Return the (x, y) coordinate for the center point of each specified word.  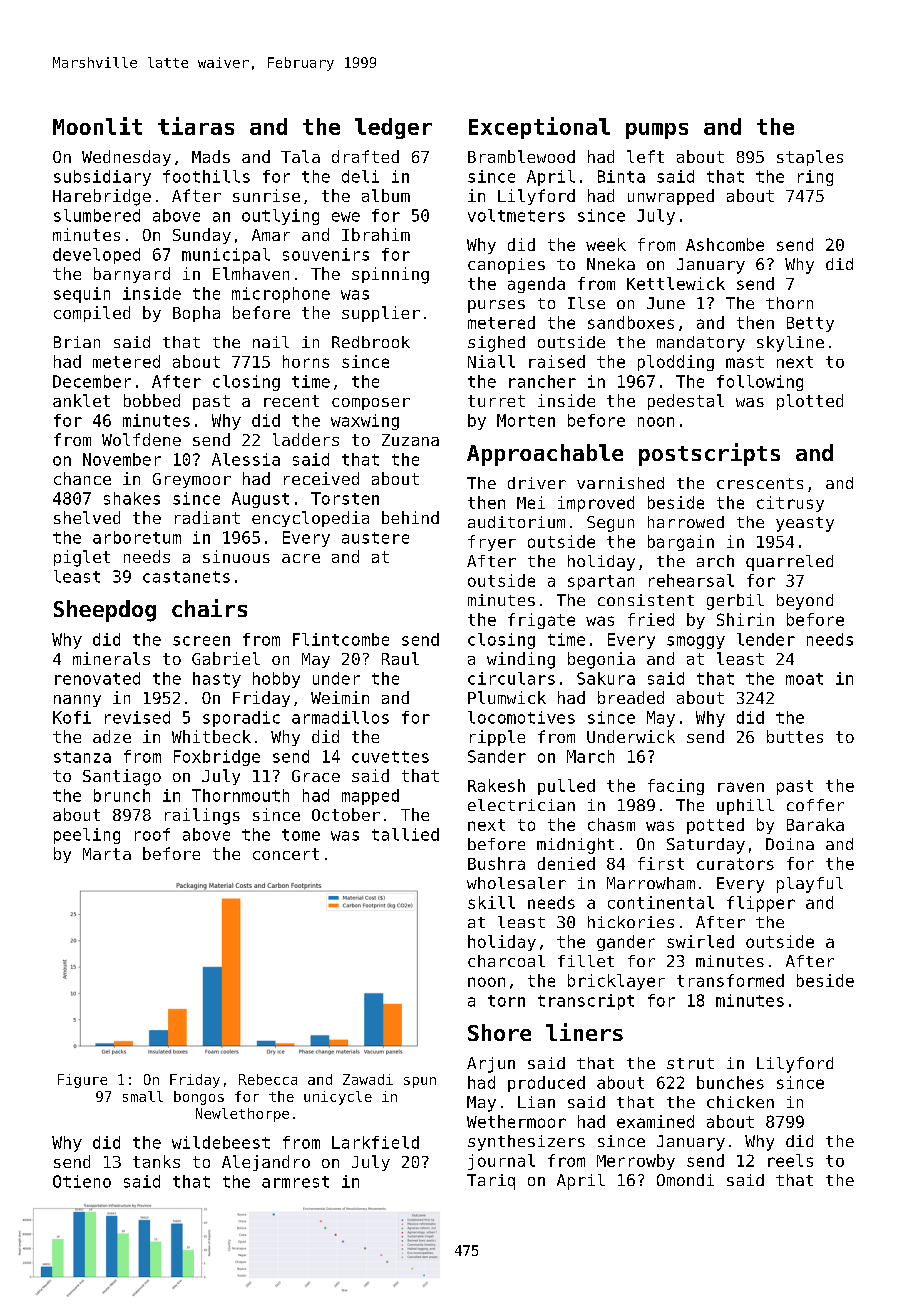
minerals (111, 658)
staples (810, 158)
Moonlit (97, 126)
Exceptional (539, 128)
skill (491, 902)
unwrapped (671, 197)
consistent (646, 600)
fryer (492, 543)
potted (715, 826)
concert (286, 854)
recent (291, 401)
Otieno (82, 1181)
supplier (381, 314)
